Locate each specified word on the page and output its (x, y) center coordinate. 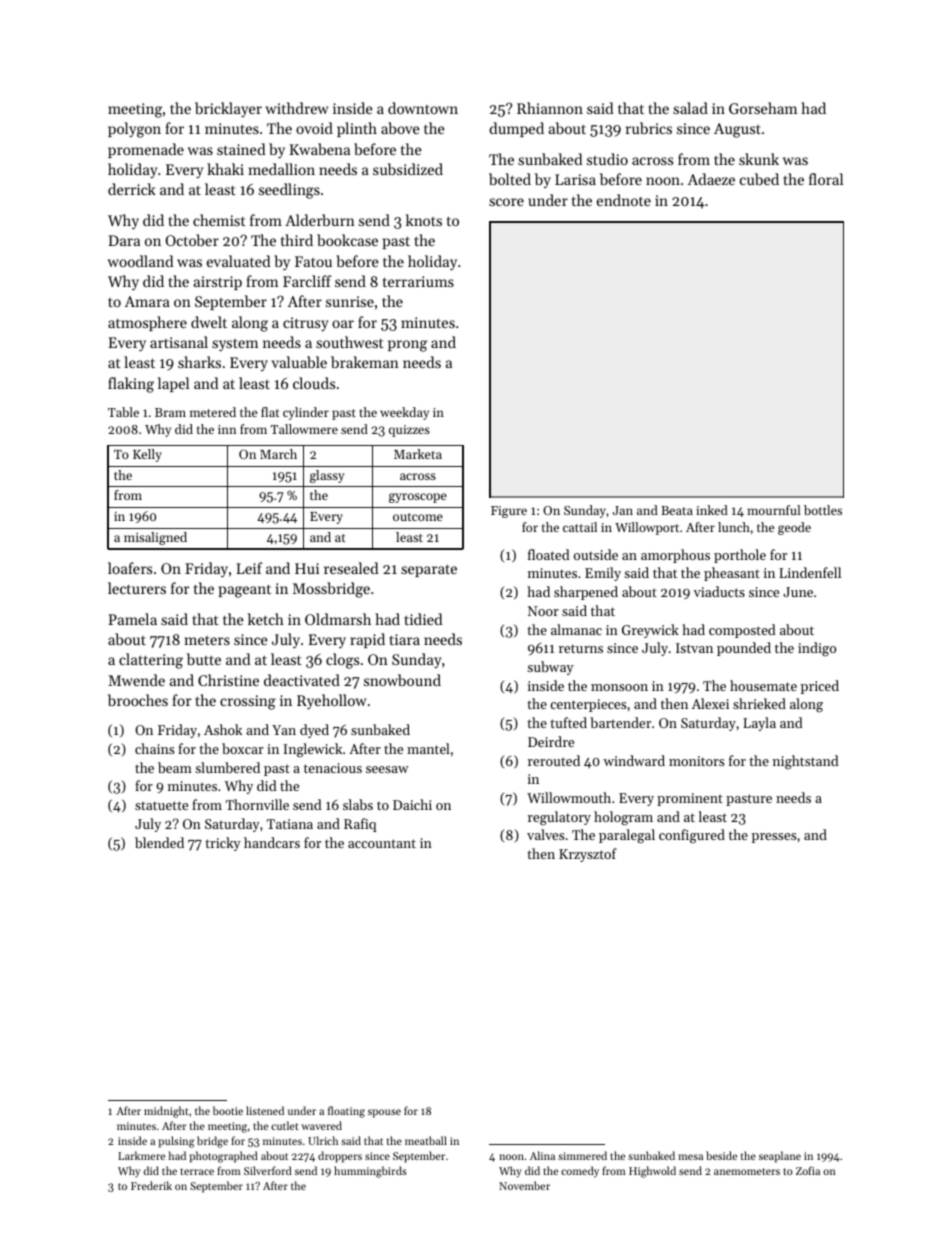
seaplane (780, 1157)
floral (826, 179)
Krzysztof (588, 855)
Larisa (575, 179)
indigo (817, 649)
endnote (624, 200)
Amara (147, 301)
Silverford (268, 1170)
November (524, 1185)
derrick (132, 189)
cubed (759, 179)
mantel (428, 748)
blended (159, 842)
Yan (284, 730)
